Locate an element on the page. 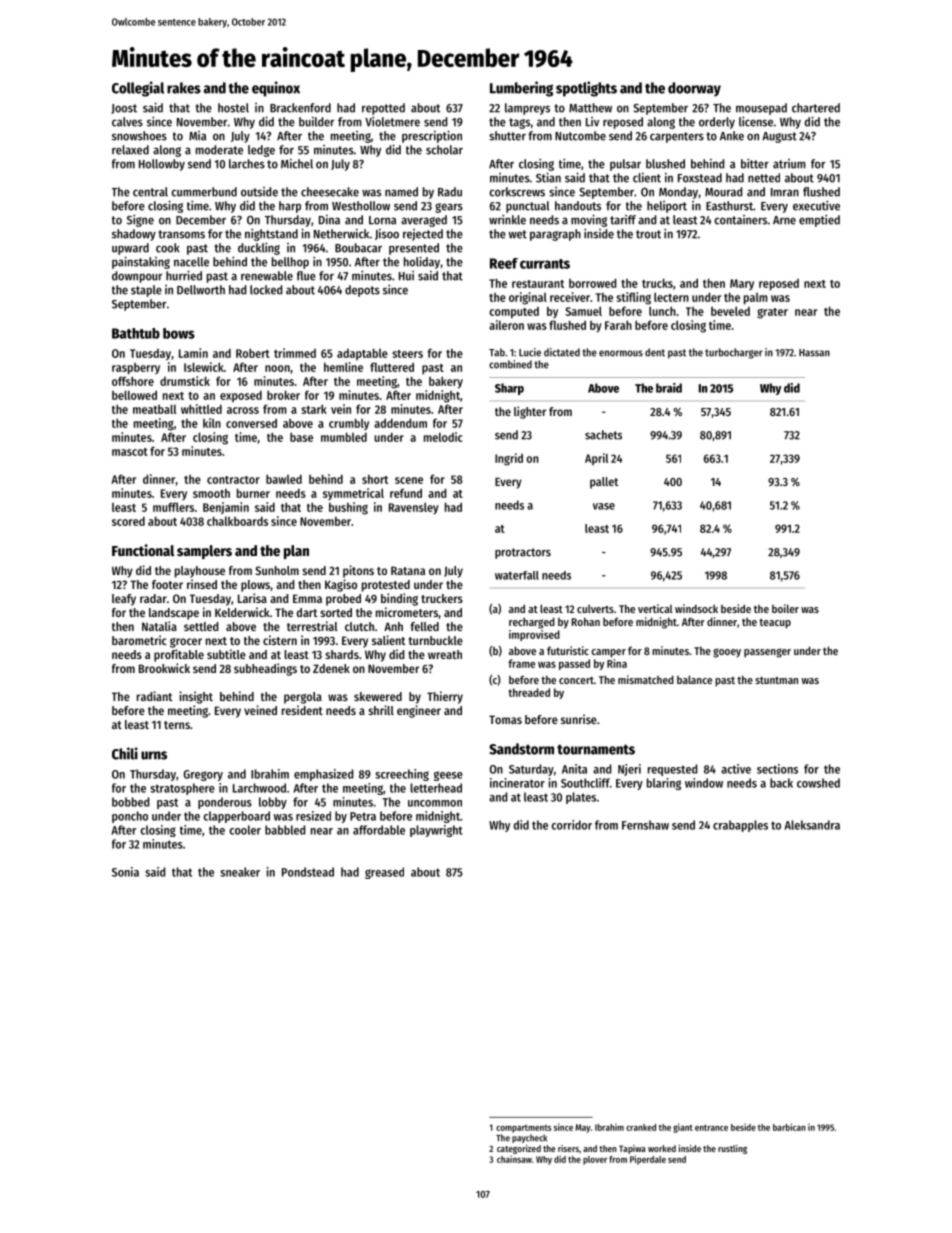 This page has height=1233, width=952. cowshed is located at coordinates (818, 783).
